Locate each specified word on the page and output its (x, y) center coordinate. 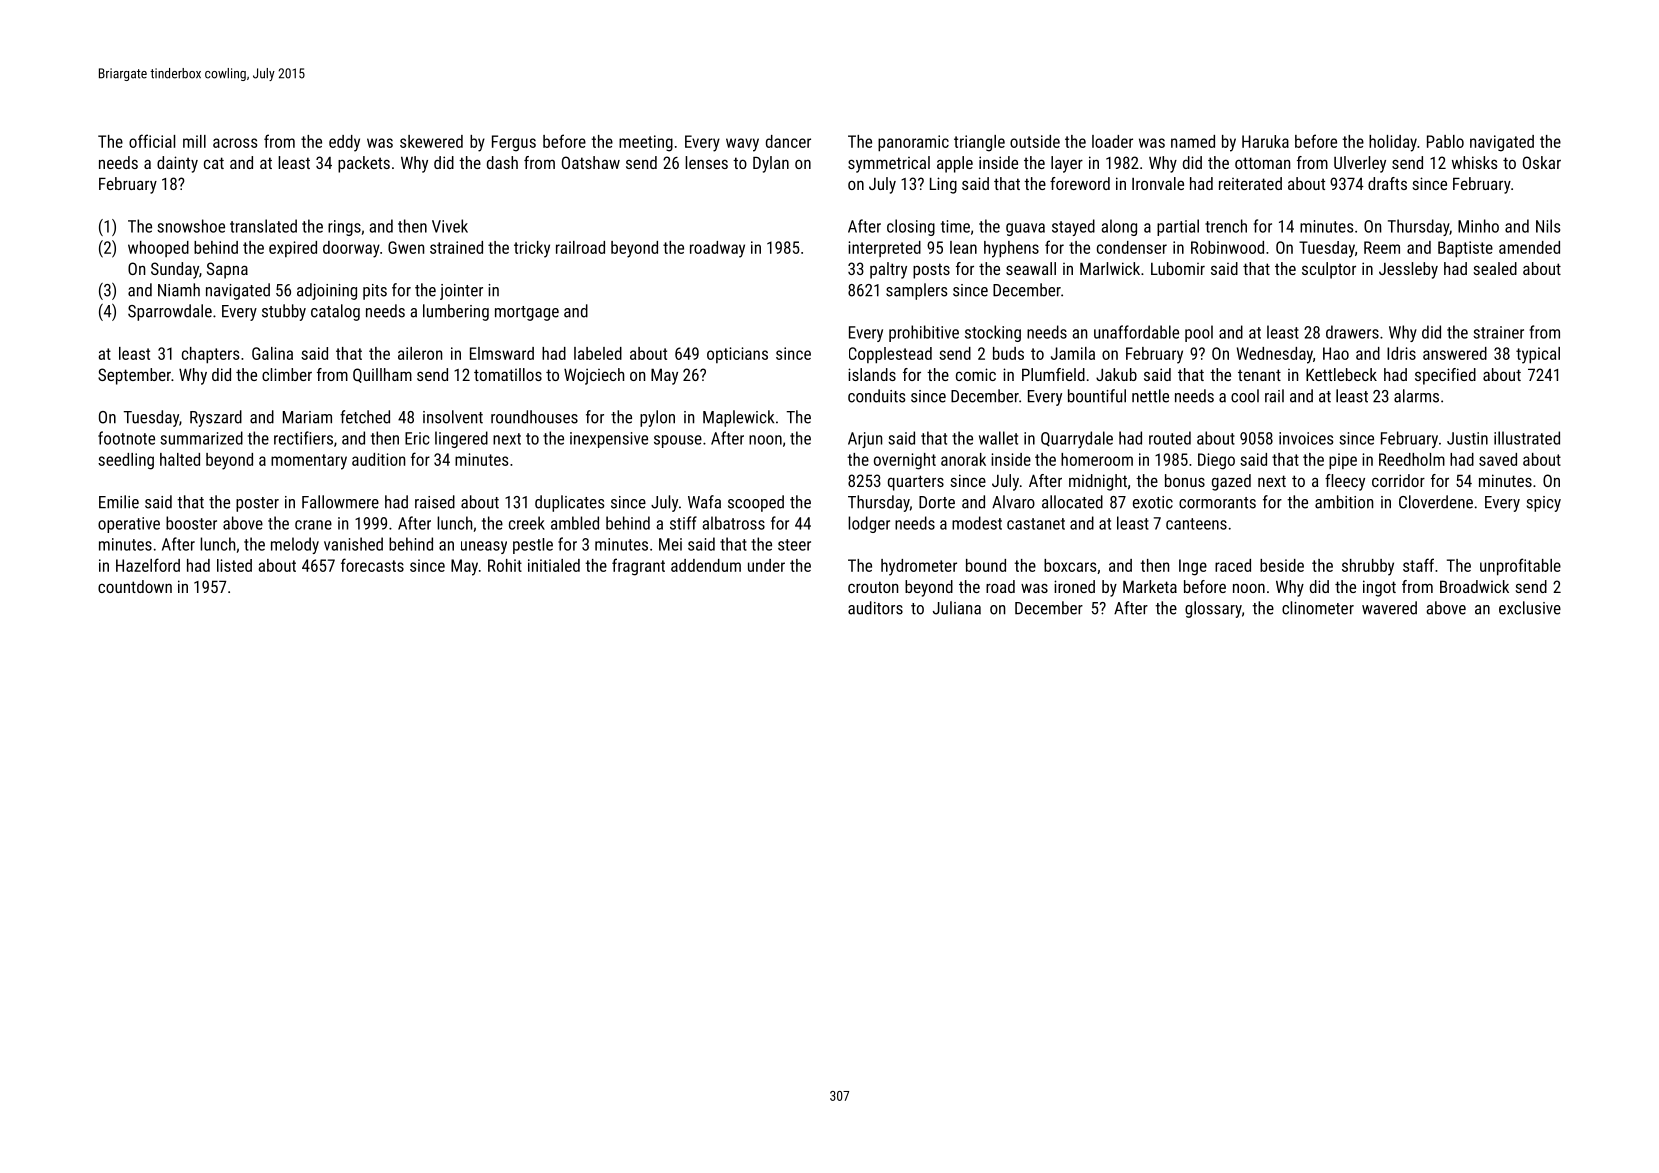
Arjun (865, 440)
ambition (1344, 502)
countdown (135, 586)
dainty (177, 164)
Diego (1216, 461)
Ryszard (216, 418)
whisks (1475, 162)
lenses (706, 162)
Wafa (704, 502)
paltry (888, 270)
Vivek (450, 226)
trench (1226, 226)
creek (527, 523)
